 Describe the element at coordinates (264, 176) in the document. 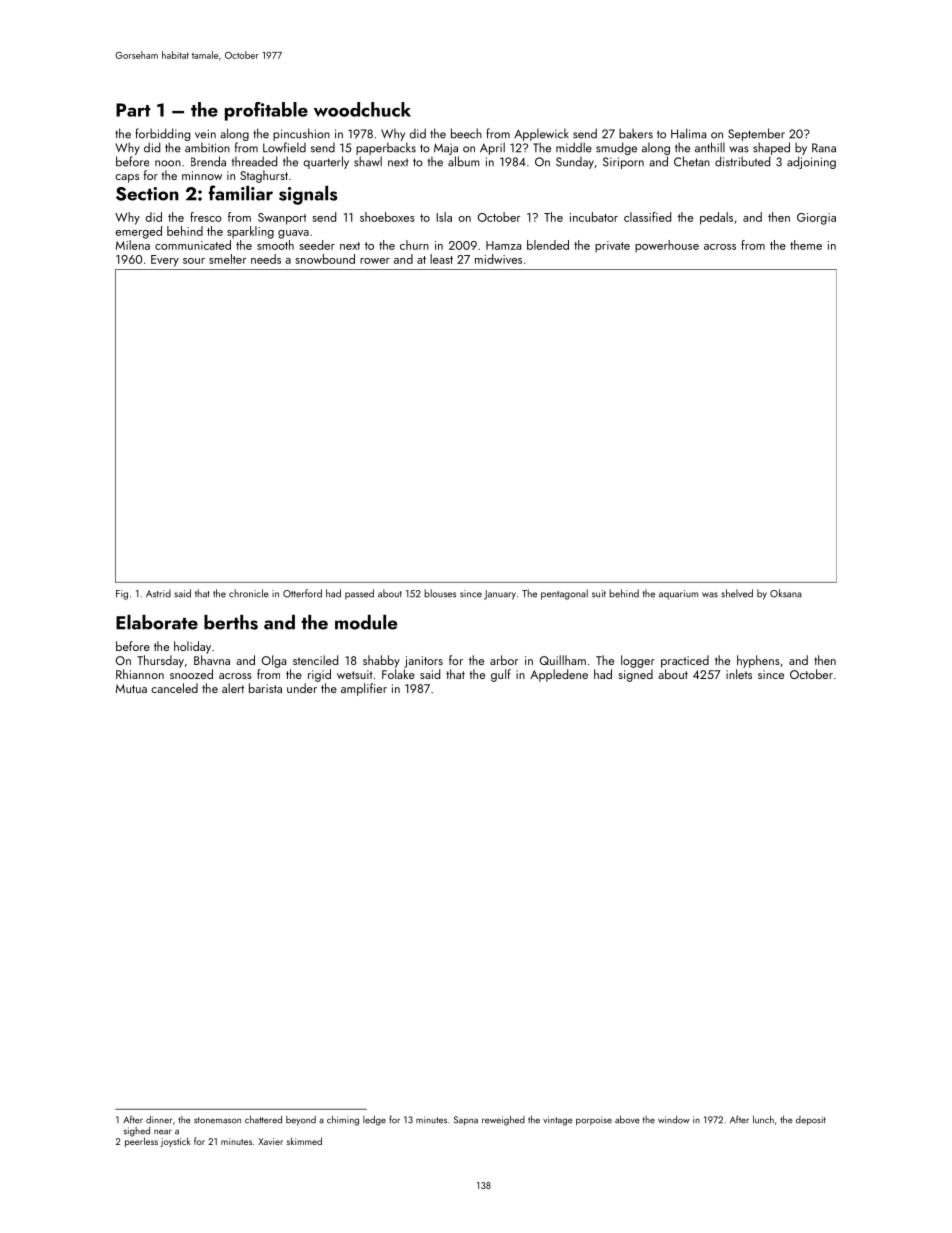

I see `Staghurst` at that location.
